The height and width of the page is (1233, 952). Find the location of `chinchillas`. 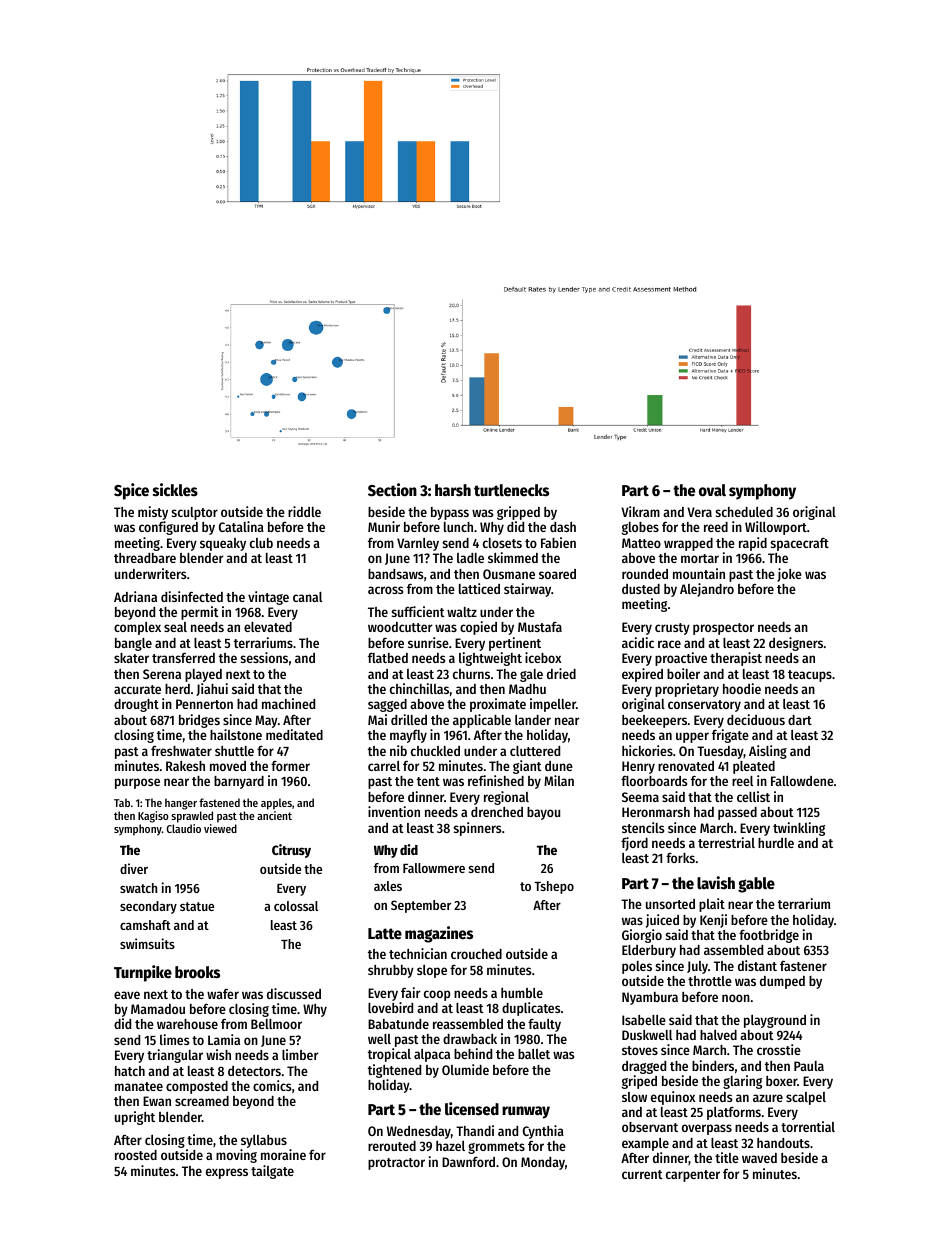

chinchillas is located at coordinates (419, 688).
